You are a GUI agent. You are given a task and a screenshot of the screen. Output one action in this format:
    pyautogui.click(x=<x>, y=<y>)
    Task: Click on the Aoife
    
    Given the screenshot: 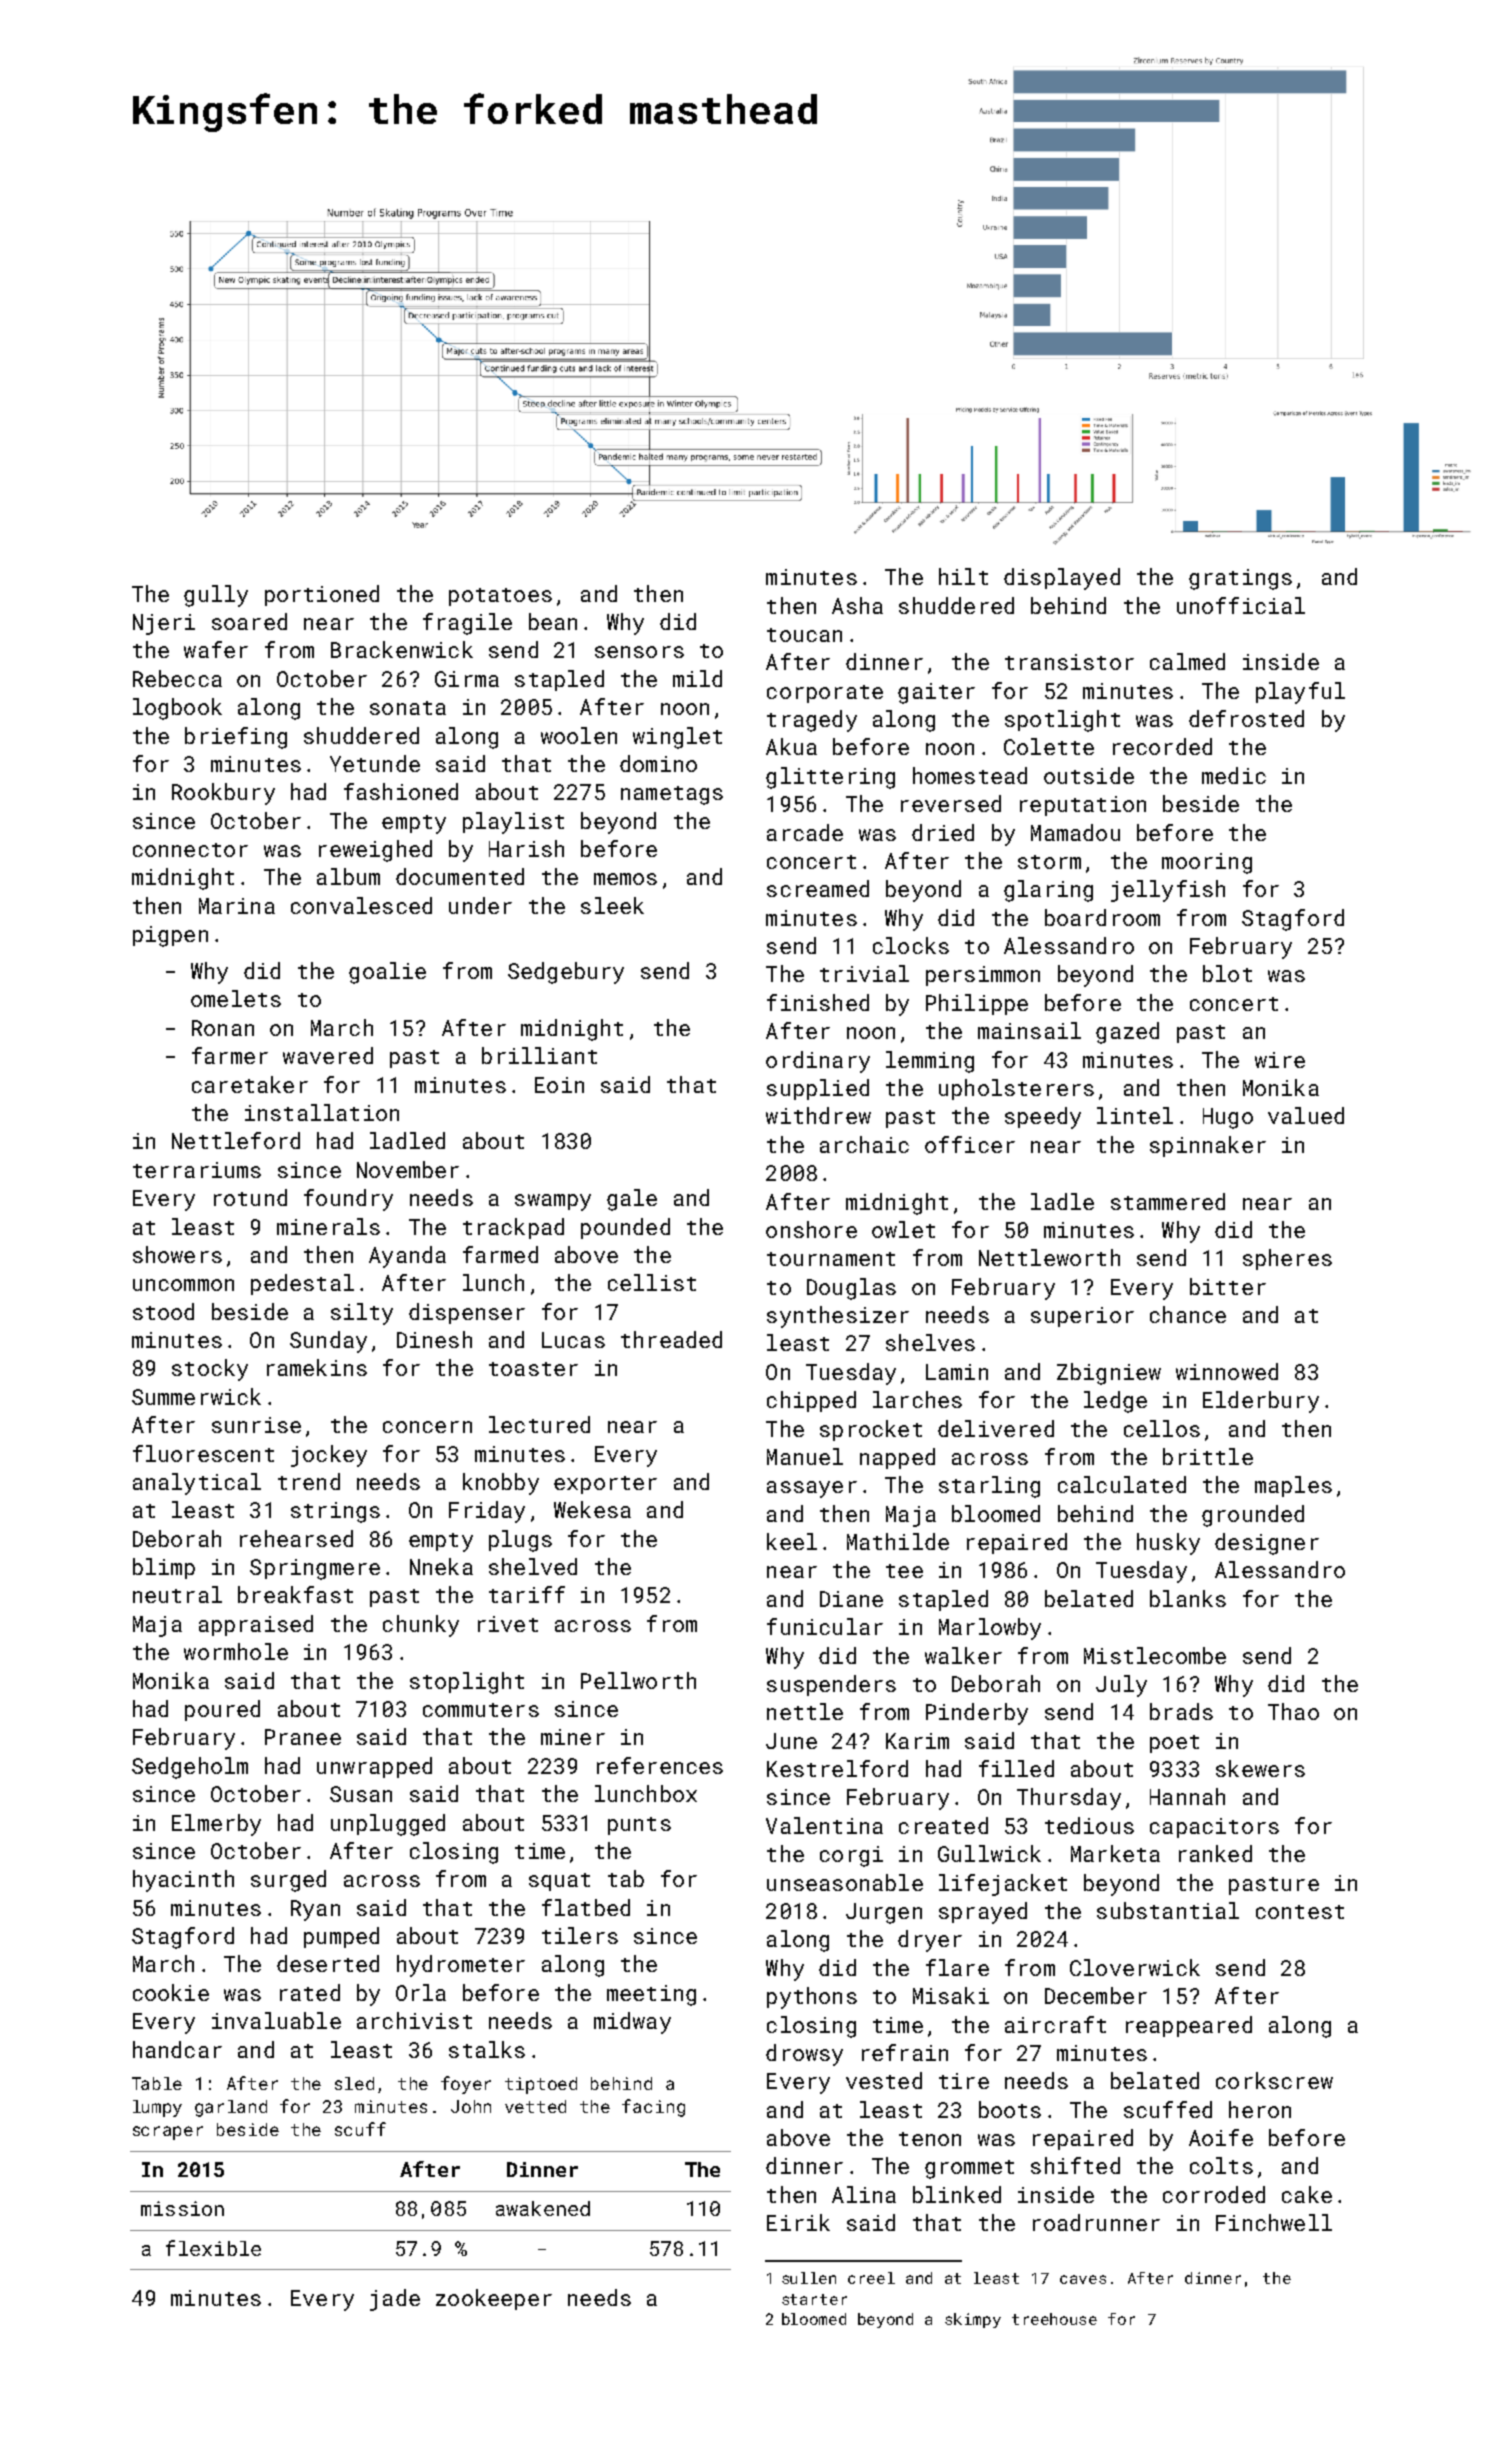 What is the action you would take?
    pyautogui.click(x=1221, y=2137)
